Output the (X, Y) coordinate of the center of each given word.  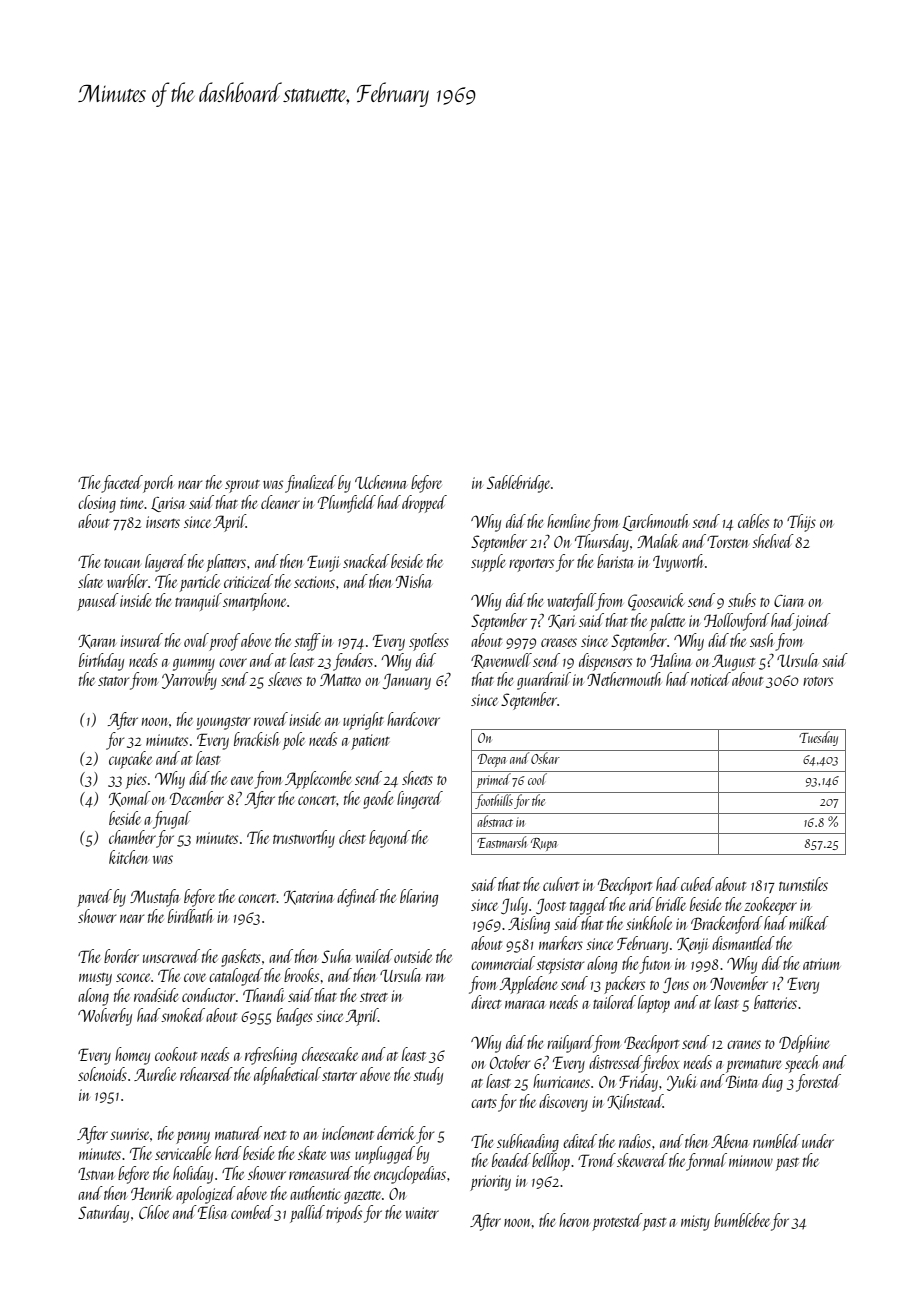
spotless (429, 642)
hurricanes (561, 1081)
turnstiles (803, 884)
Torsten (728, 541)
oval (196, 640)
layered (165, 563)
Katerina (308, 897)
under (818, 1141)
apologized (206, 1195)
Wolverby (105, 1017)
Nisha (414, 581)
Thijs (801, 523)
